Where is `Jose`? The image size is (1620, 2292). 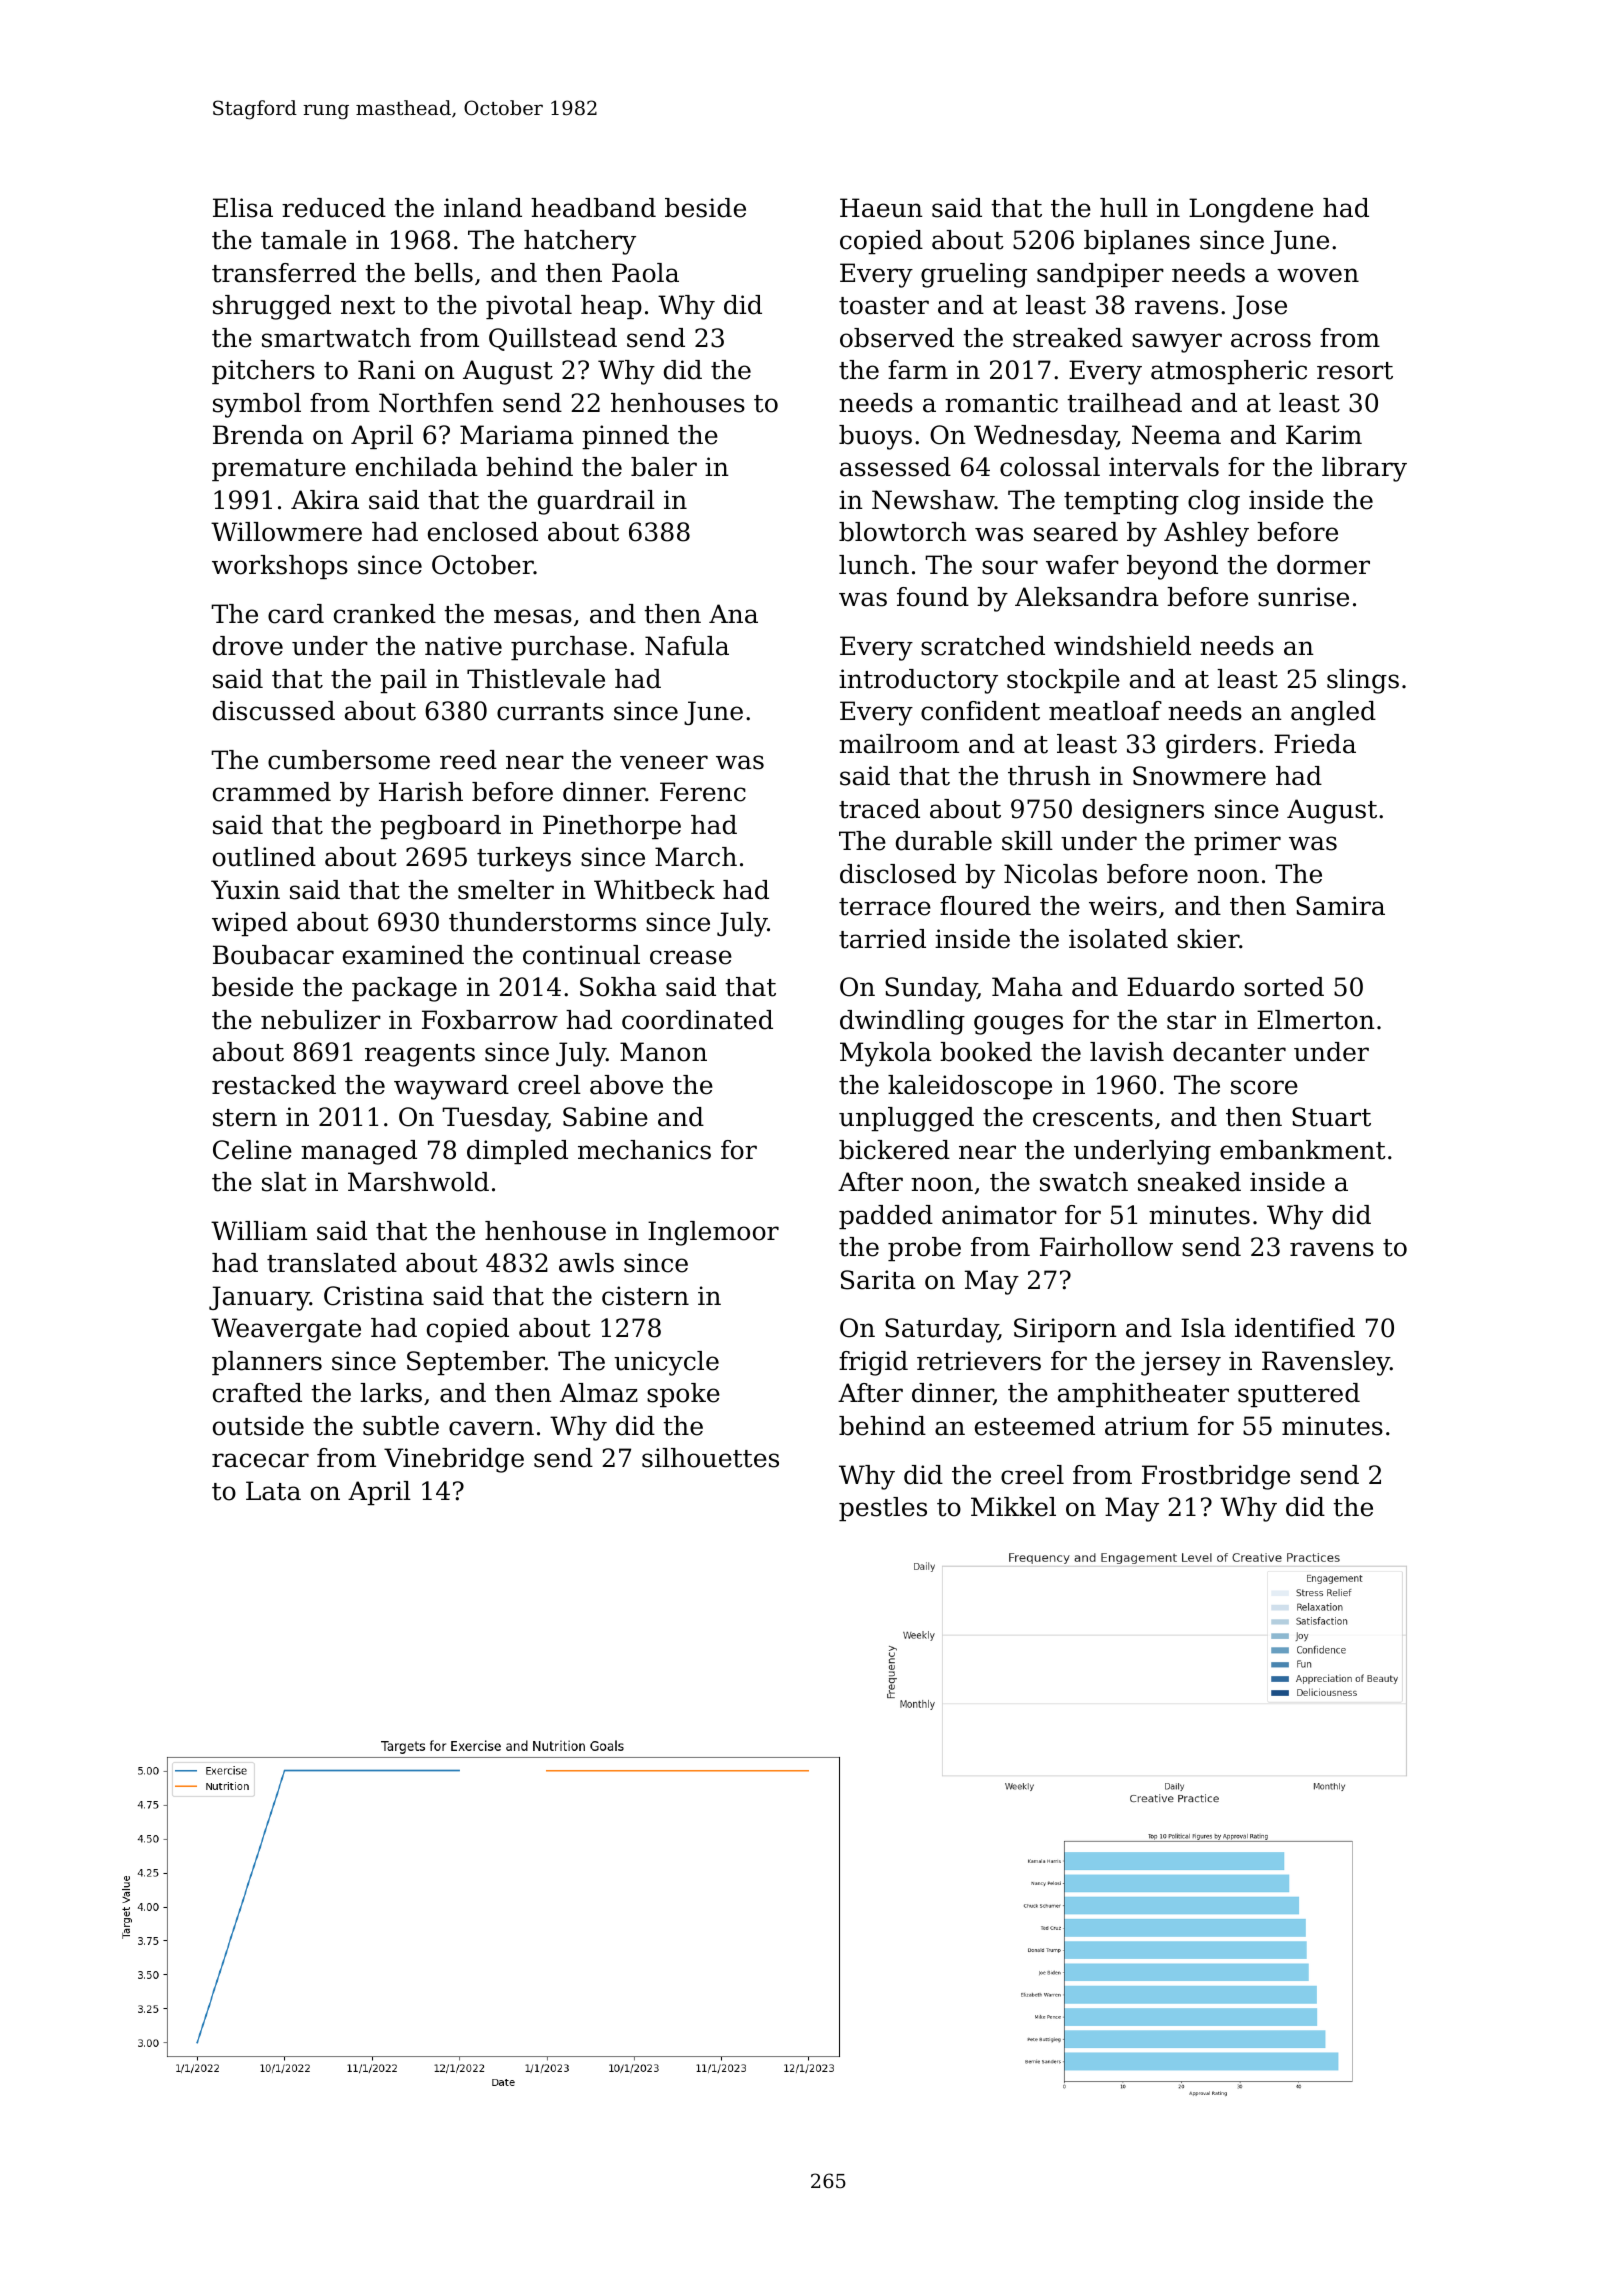 Jose is located at coordinates (1260, 307).
